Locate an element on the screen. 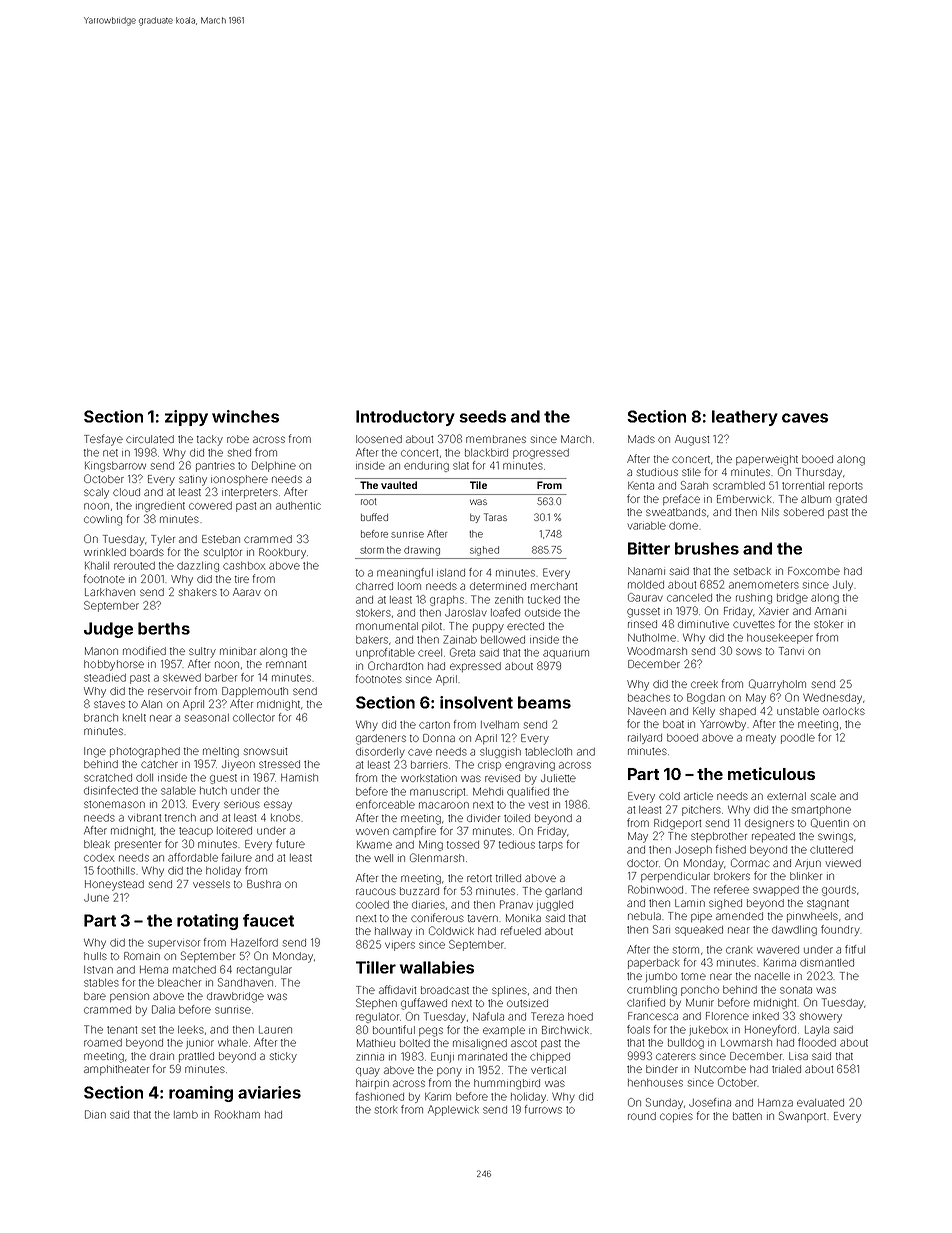 The width and height of the screenshot is (952, 1233). Taras is located at coordinates (495, 517).
